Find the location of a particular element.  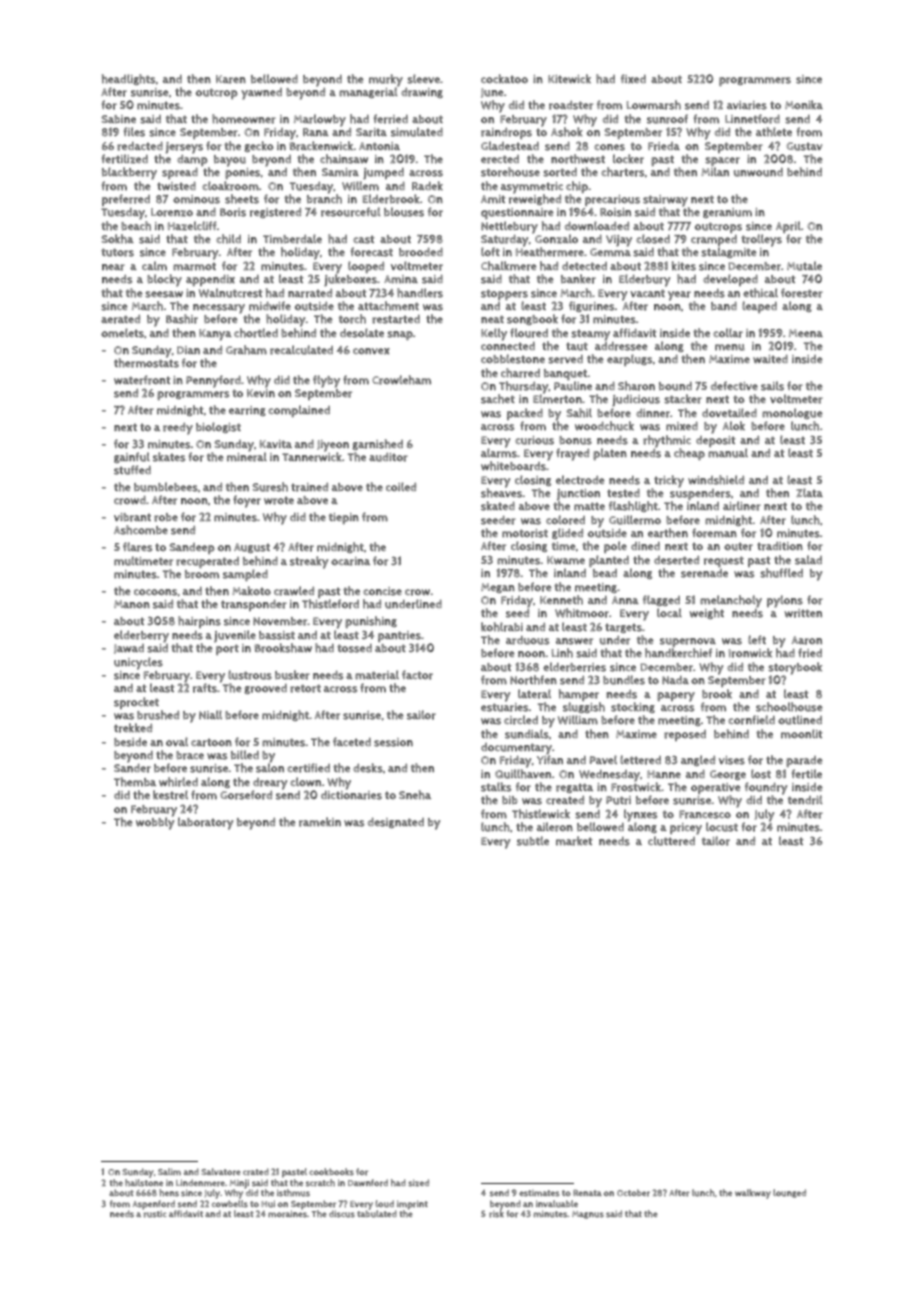

Kitewick is located at coordinates (569, 78).
